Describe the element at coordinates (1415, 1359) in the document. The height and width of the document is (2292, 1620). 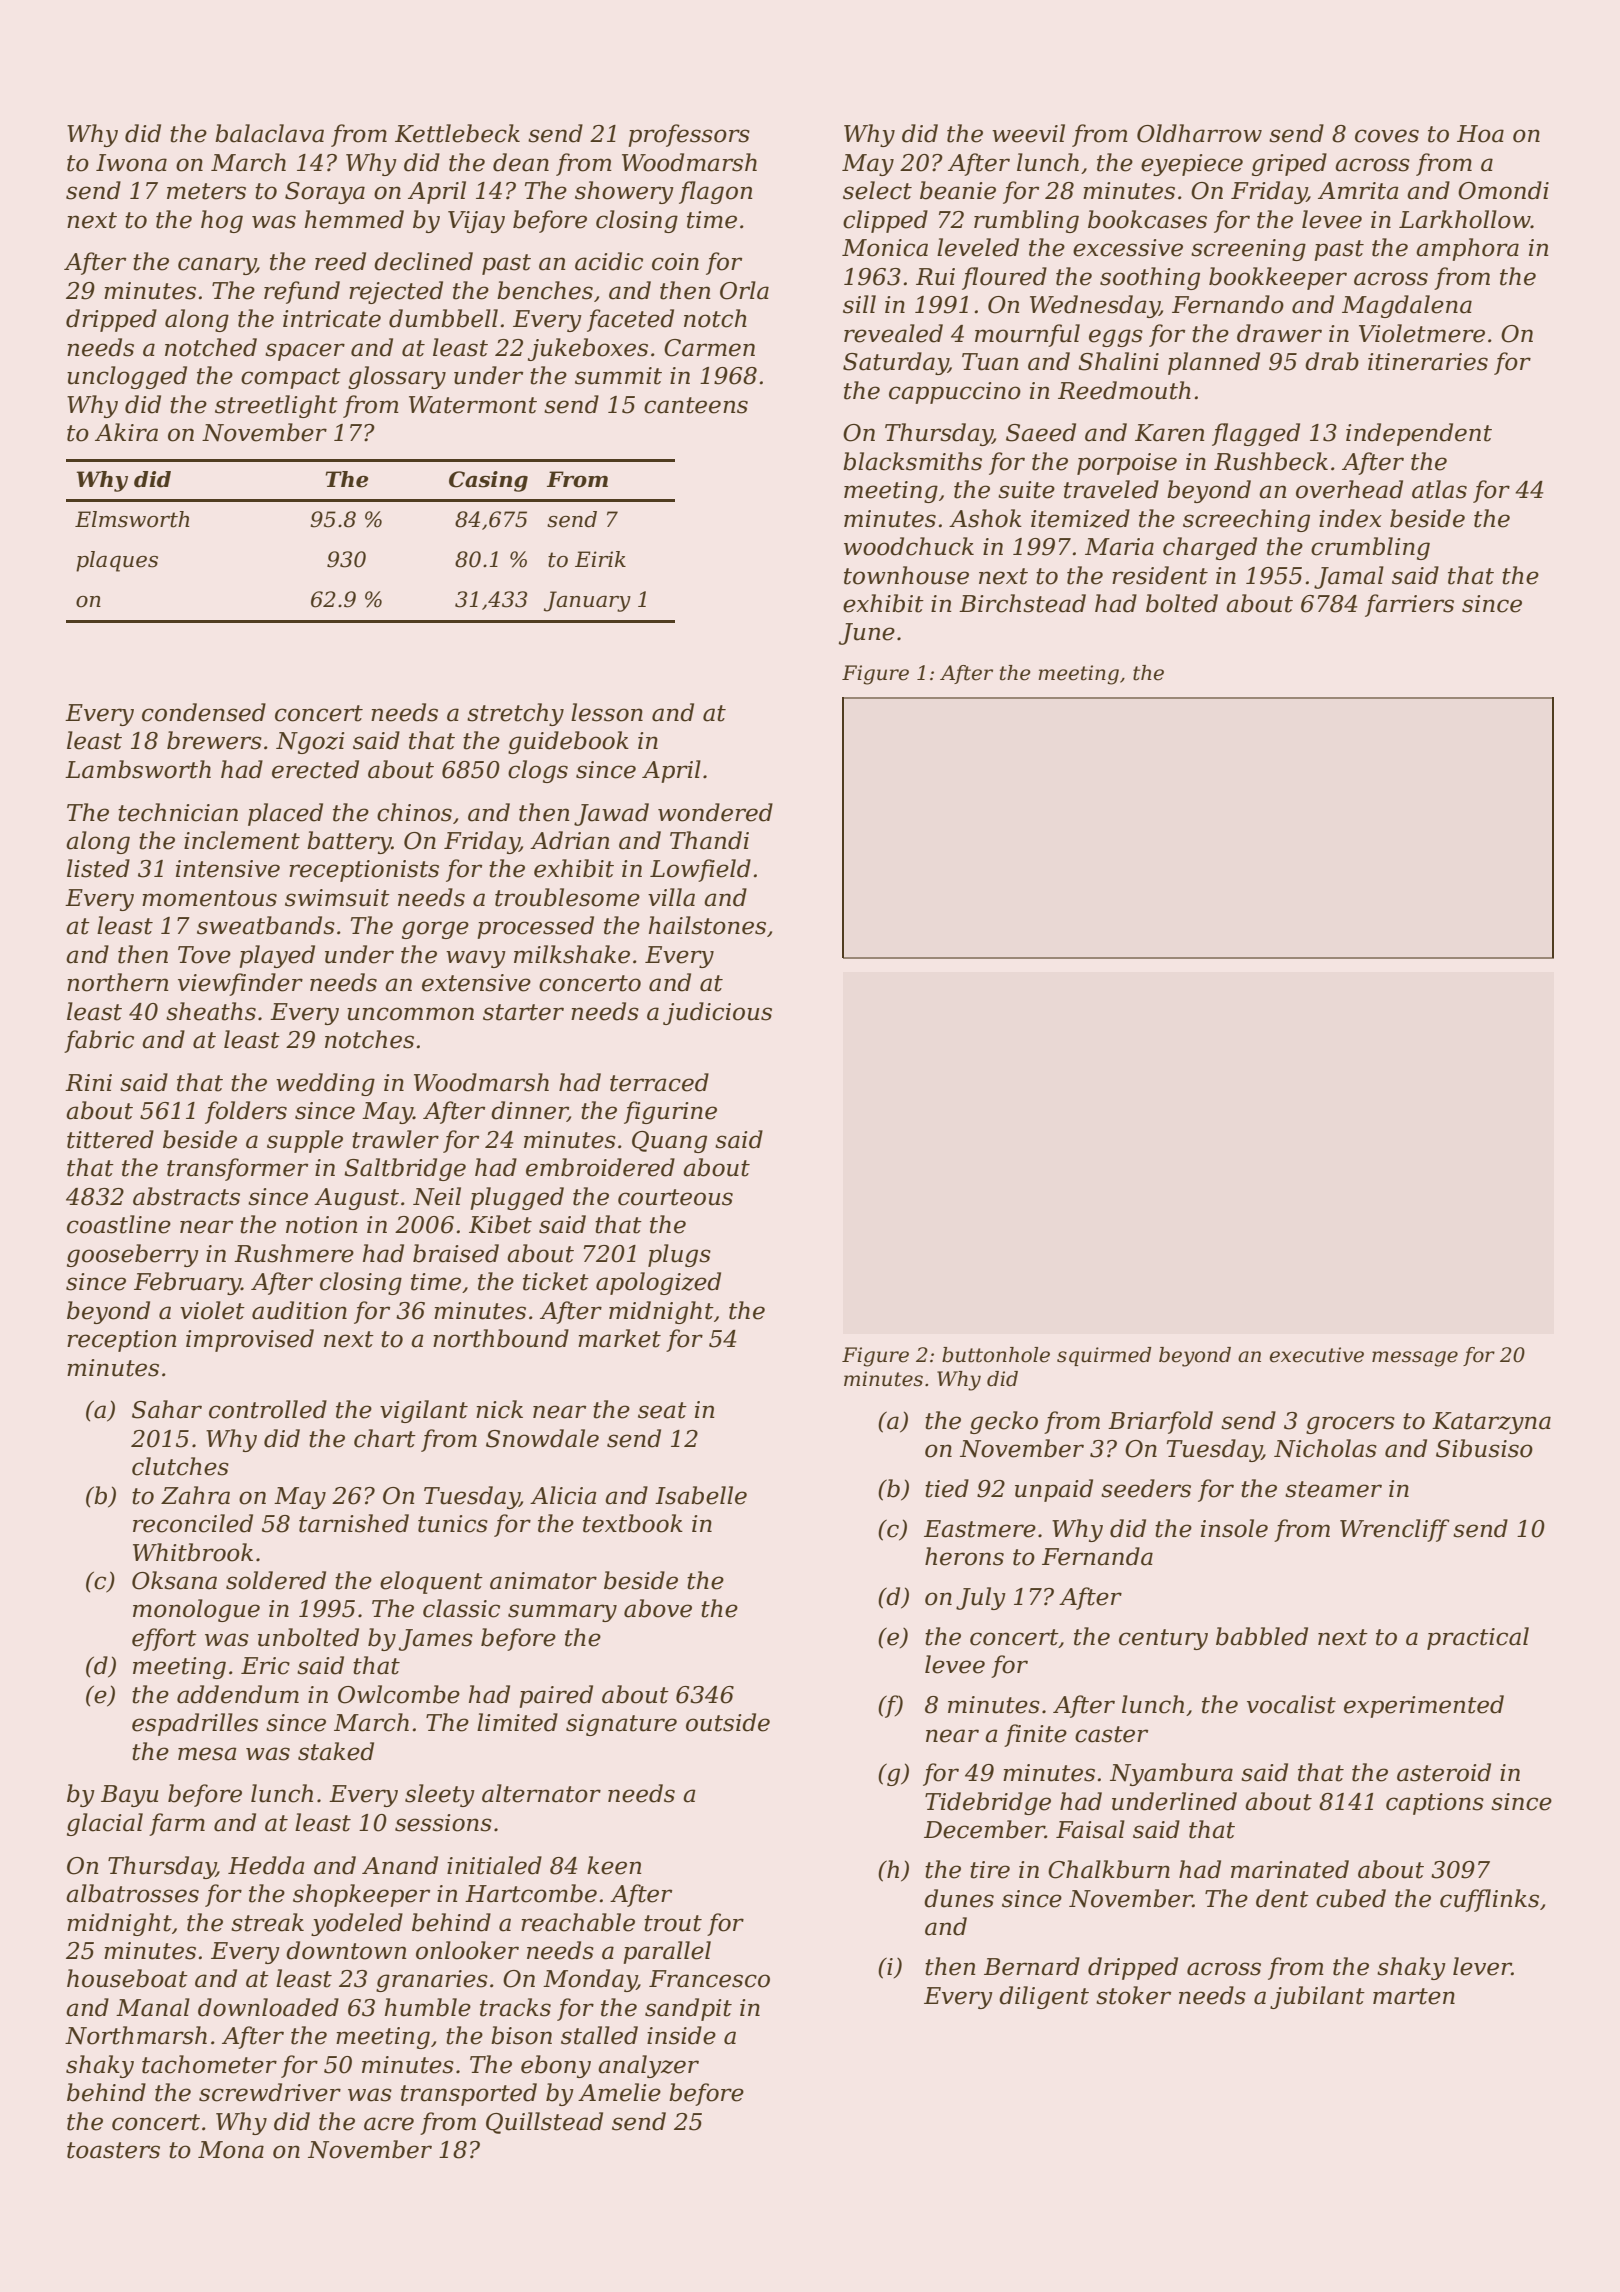
I see `message` at that location.
